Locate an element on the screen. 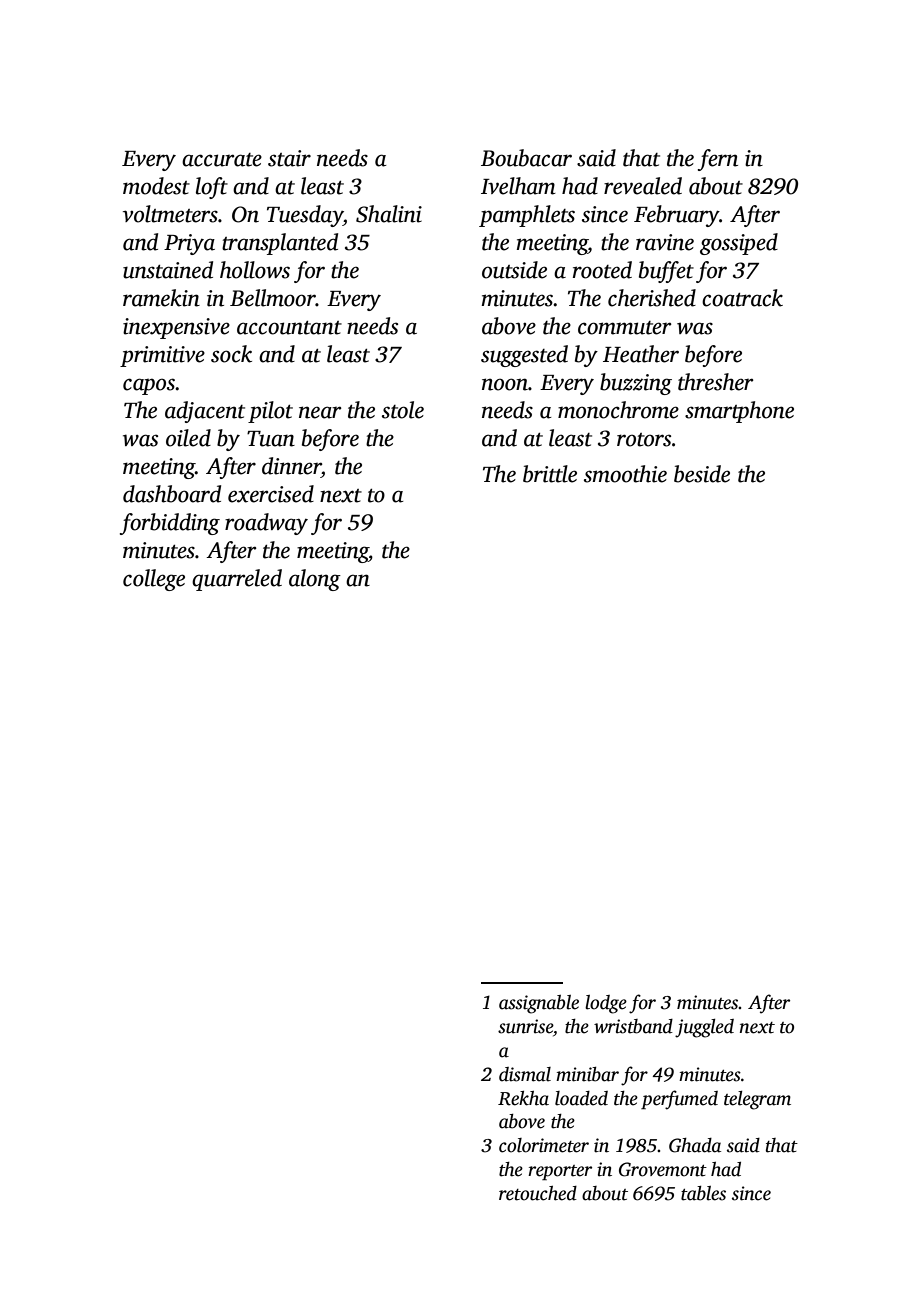  retouched is located at coordinates (538, 1193).
